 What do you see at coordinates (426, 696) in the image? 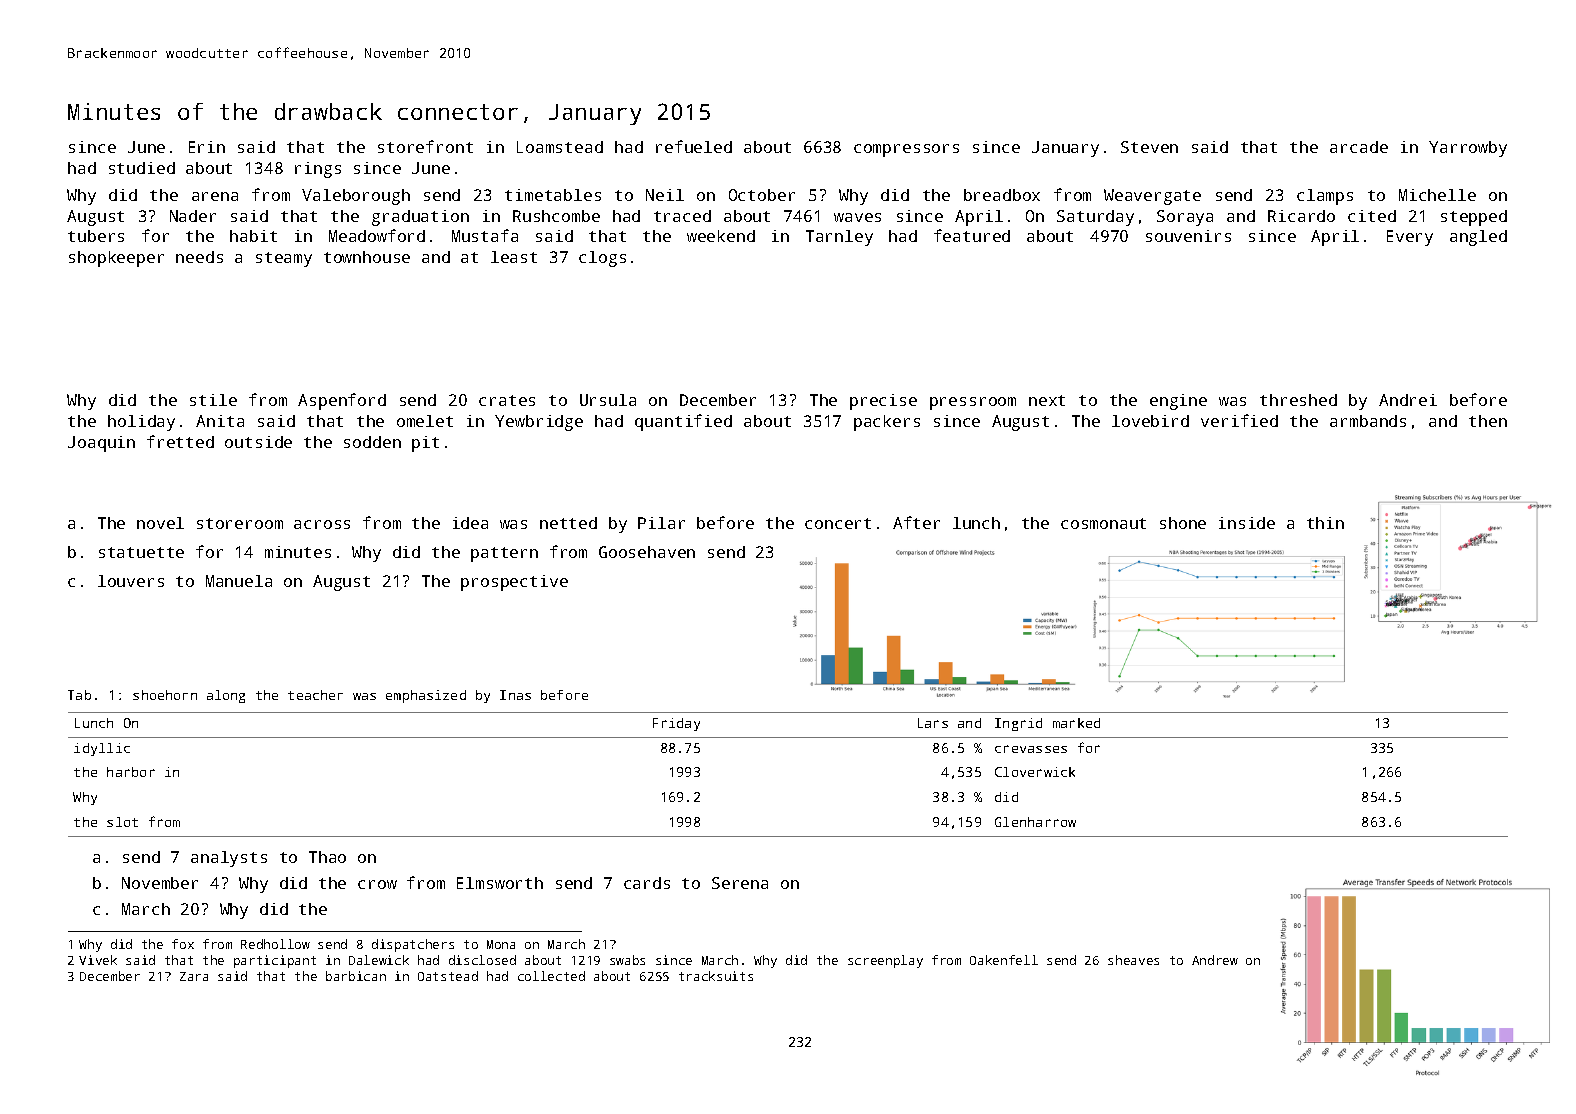
I see `emphasized` at bounding box center [426, 696].
